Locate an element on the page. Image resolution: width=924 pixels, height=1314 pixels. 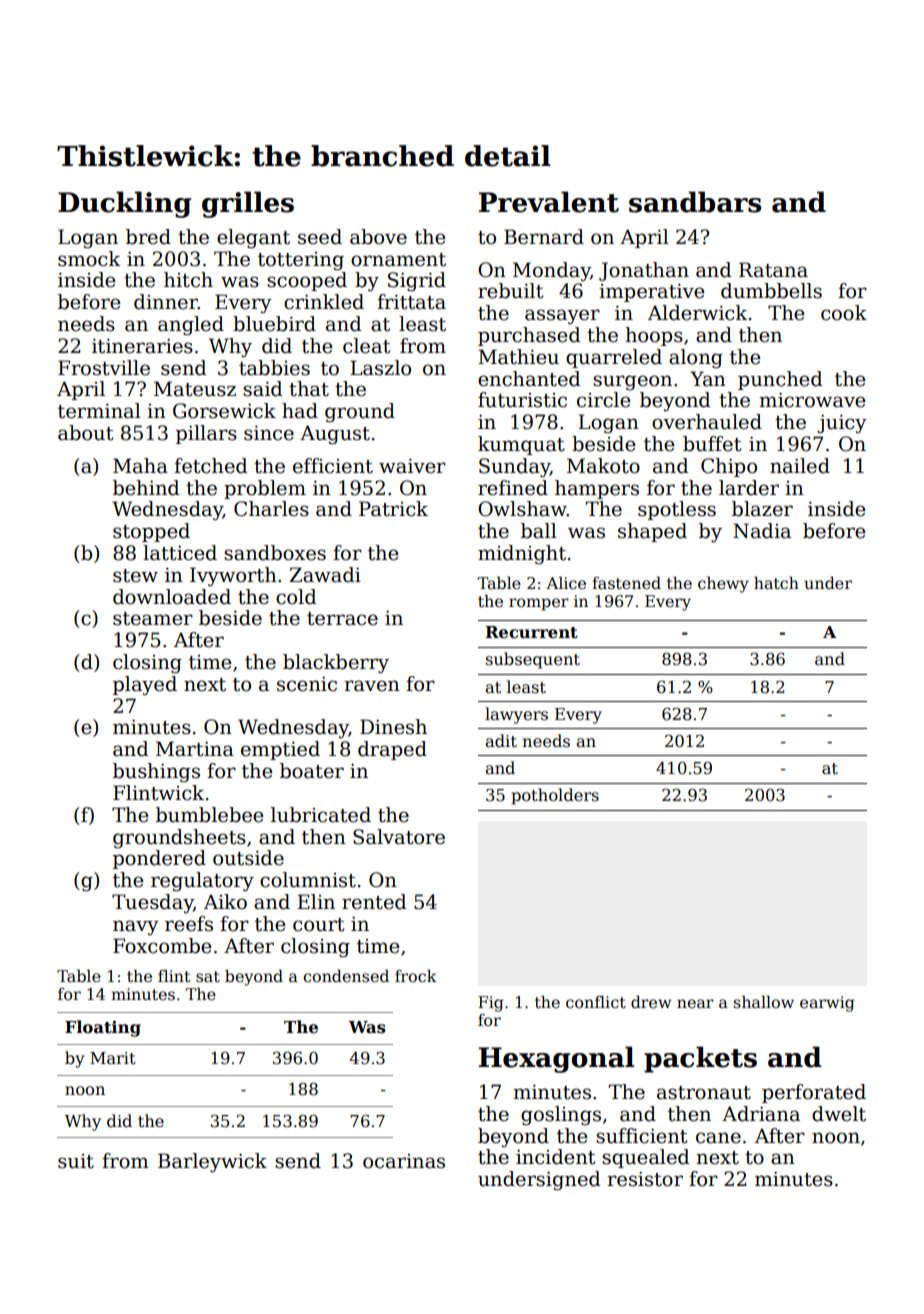
Barleywick is located at coordinates (212, 1163).
